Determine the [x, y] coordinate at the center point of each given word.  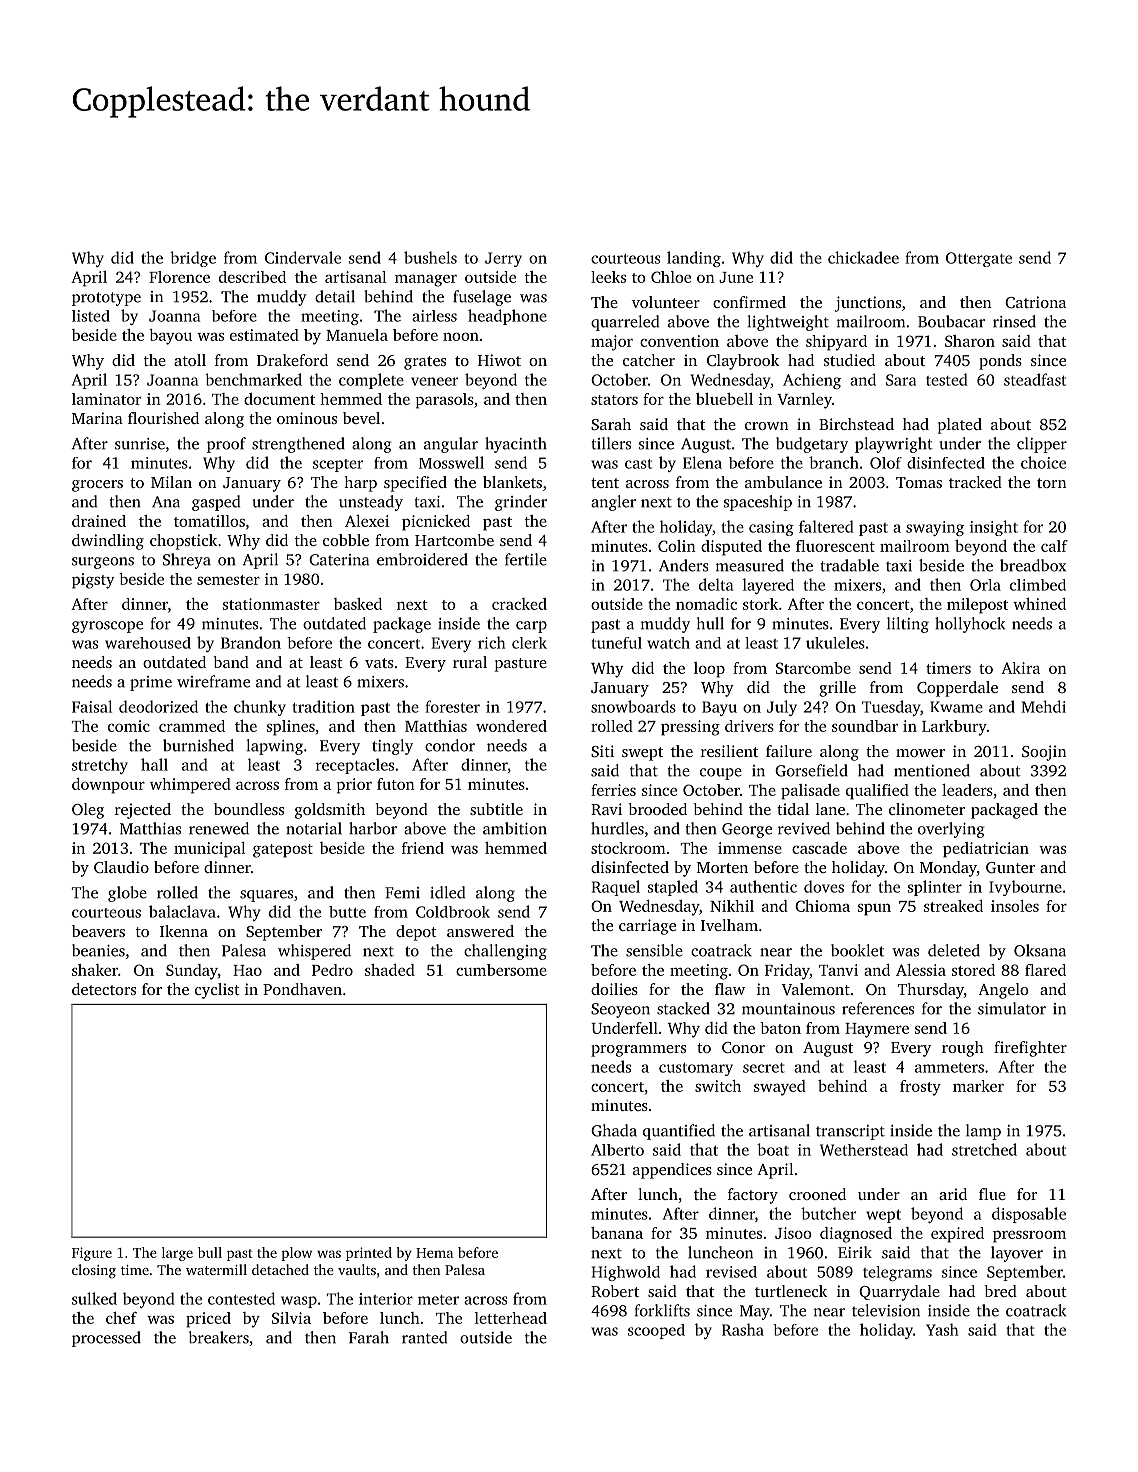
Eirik [855, 1252]
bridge [193, 259]
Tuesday [891, 708]
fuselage [482, 298]
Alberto [617, 1150]
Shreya [187, 561]
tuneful [616, 643]
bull [210, 1252]
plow [296, 1254]
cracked [519, 604]
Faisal [92, 706]
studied [849, 360]
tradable [850, 565]
